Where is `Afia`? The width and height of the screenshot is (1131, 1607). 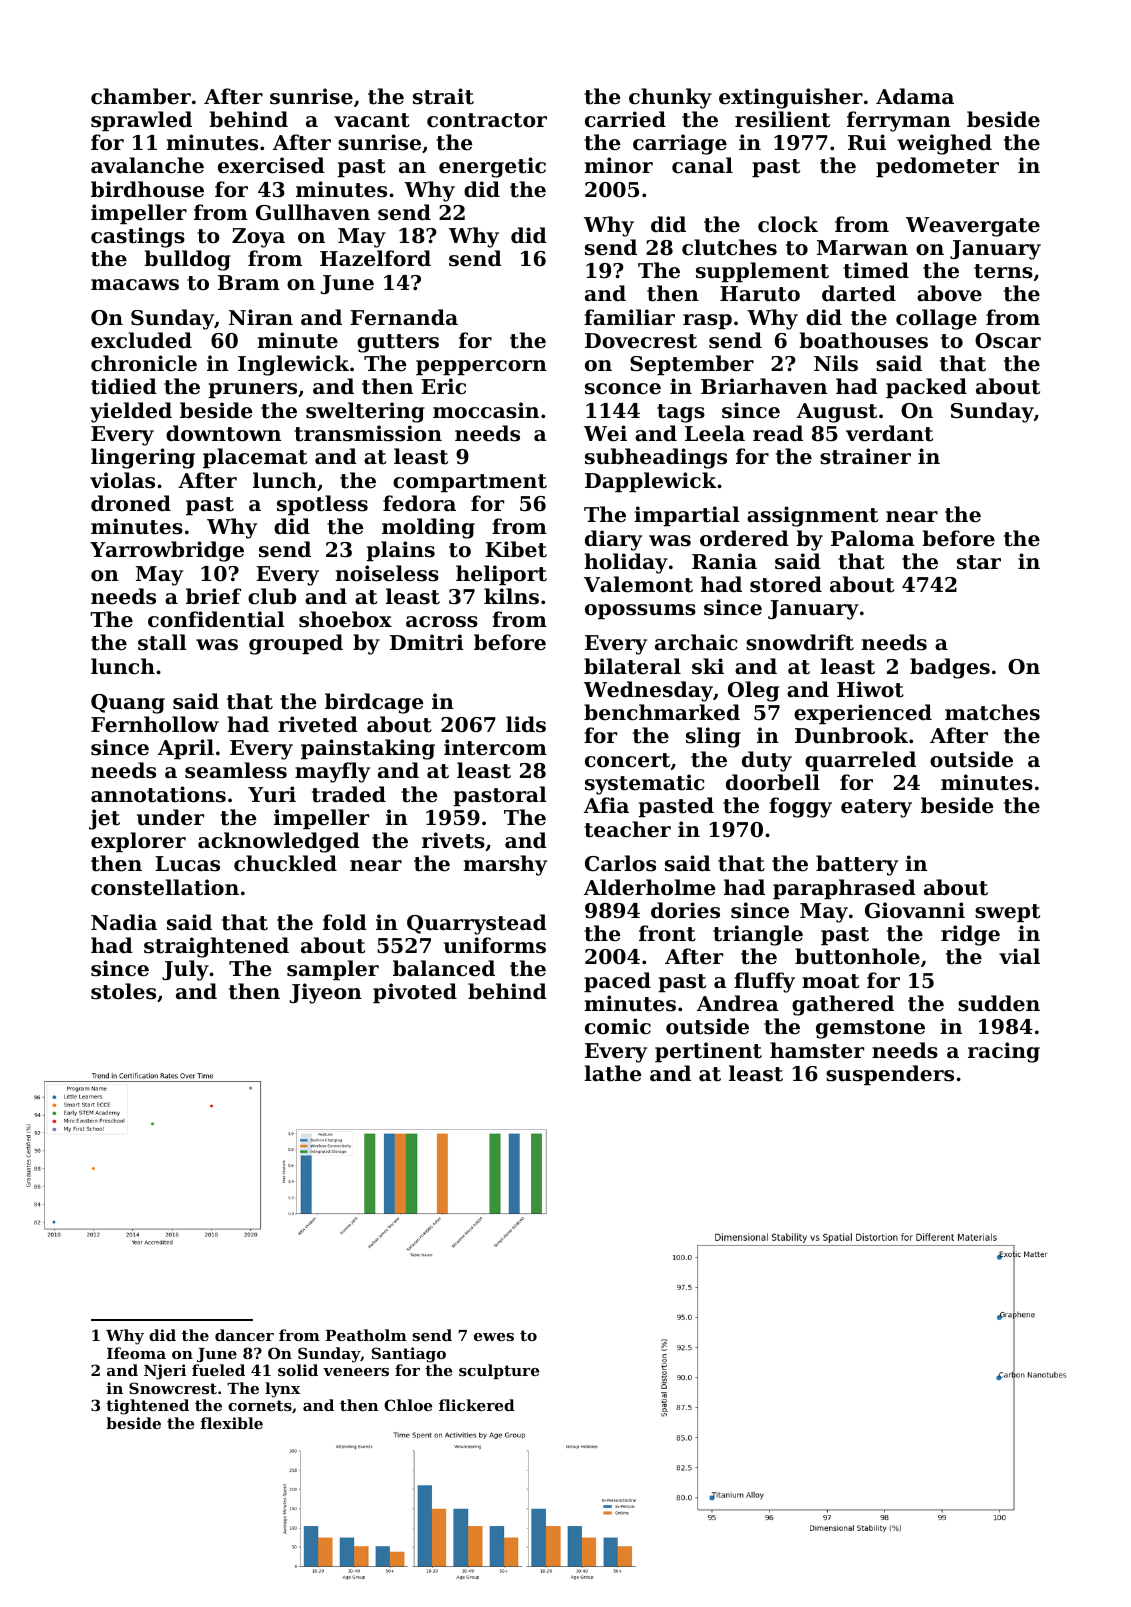 Afia is located at coordinates (606, 805).
